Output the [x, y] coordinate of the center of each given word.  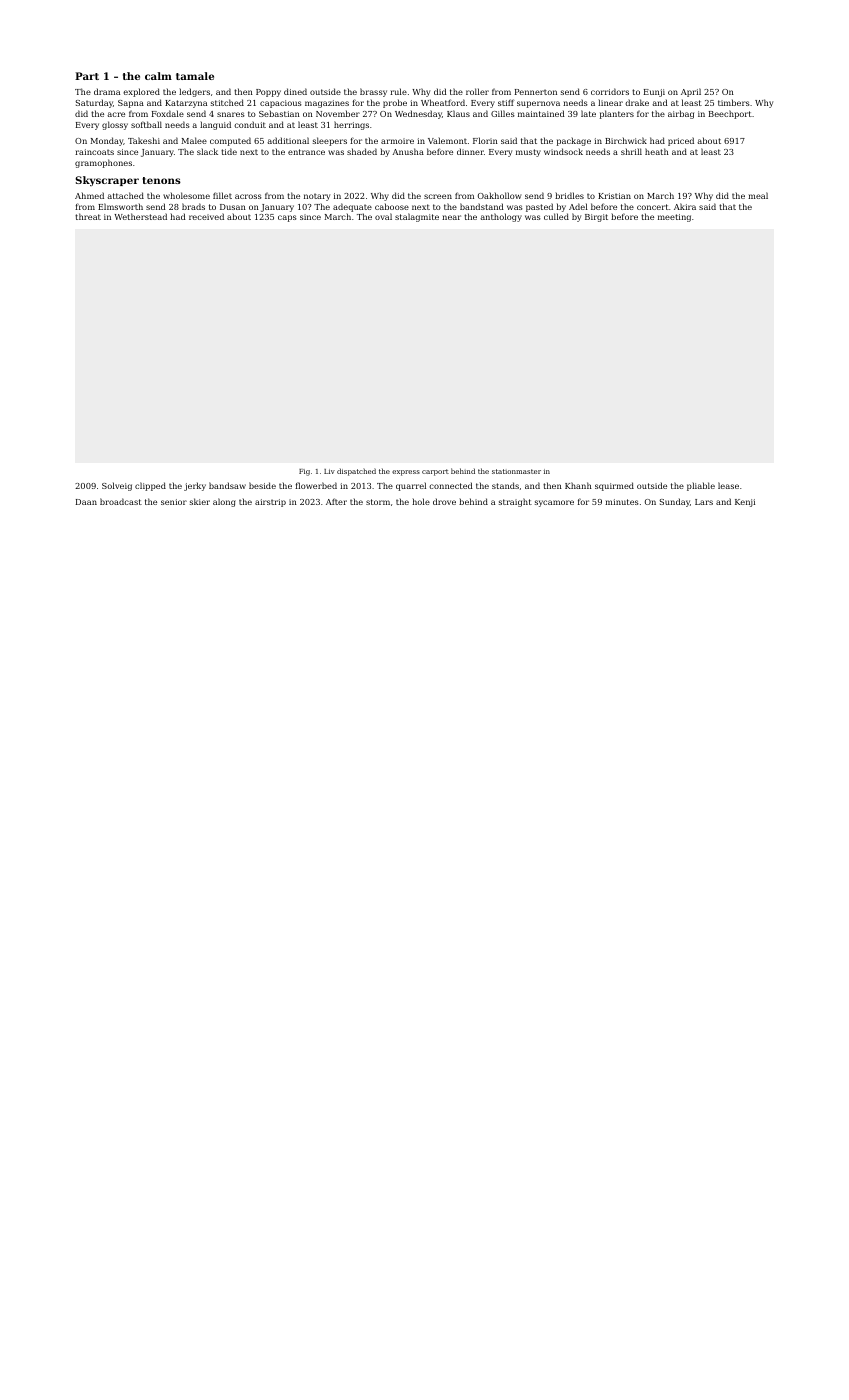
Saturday [94, 103]
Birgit [596, 218]
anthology [501, 217]
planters [617, 114]
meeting [674, 218]
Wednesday [418, 114]
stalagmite [417, 217]
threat [88, 216]
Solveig [117, 486]
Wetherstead [140, 216]
